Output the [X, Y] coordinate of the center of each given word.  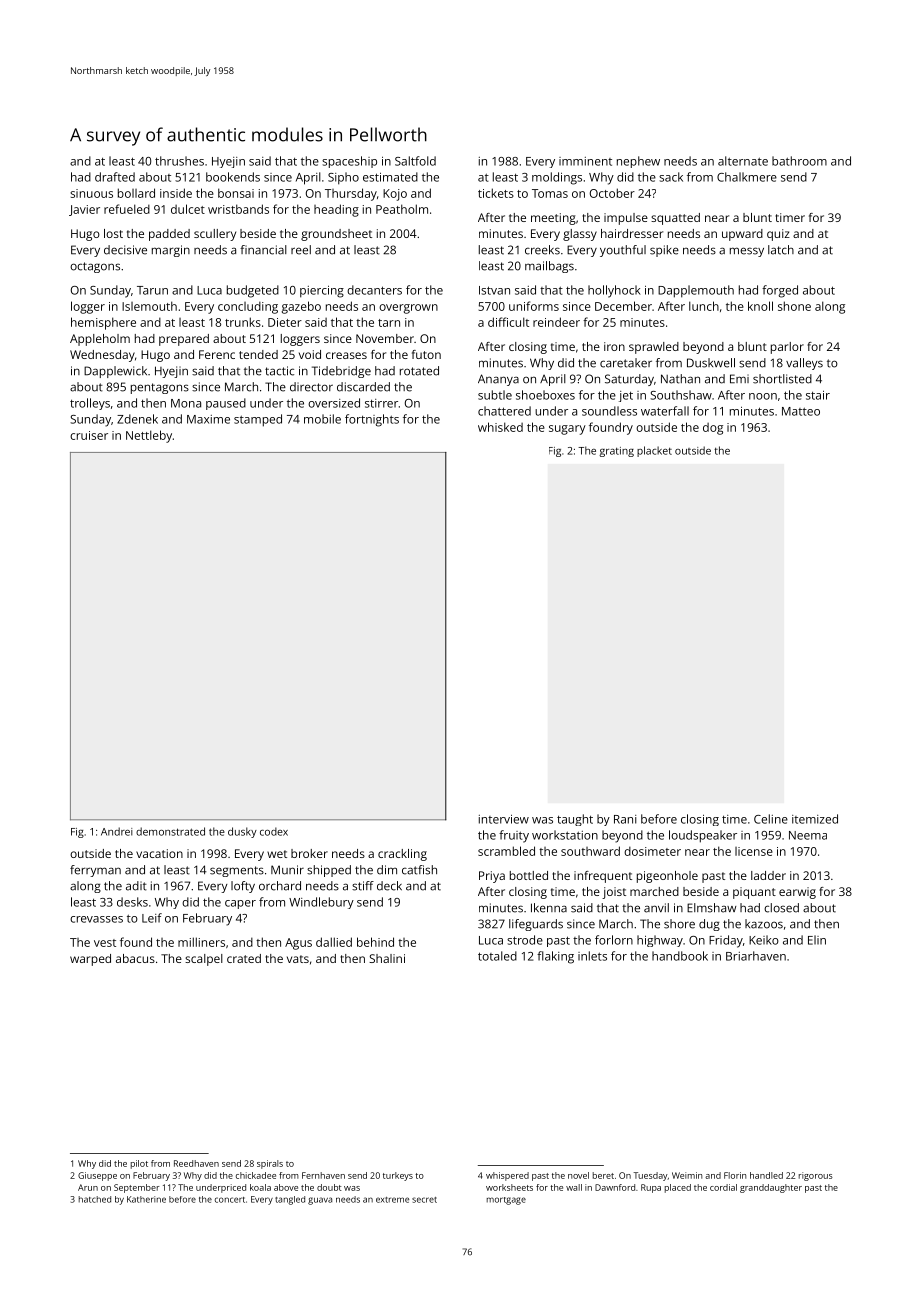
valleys [804, 364]
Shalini [387, 958]
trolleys [90, 404]
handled [766, 1175]
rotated [419, 371]
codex [274, 831]
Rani [625, 819]
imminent [585, 161]
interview [504, 819]
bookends [233, 177]
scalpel [204, 960]
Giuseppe [97, 1176]
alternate [743, 161]
